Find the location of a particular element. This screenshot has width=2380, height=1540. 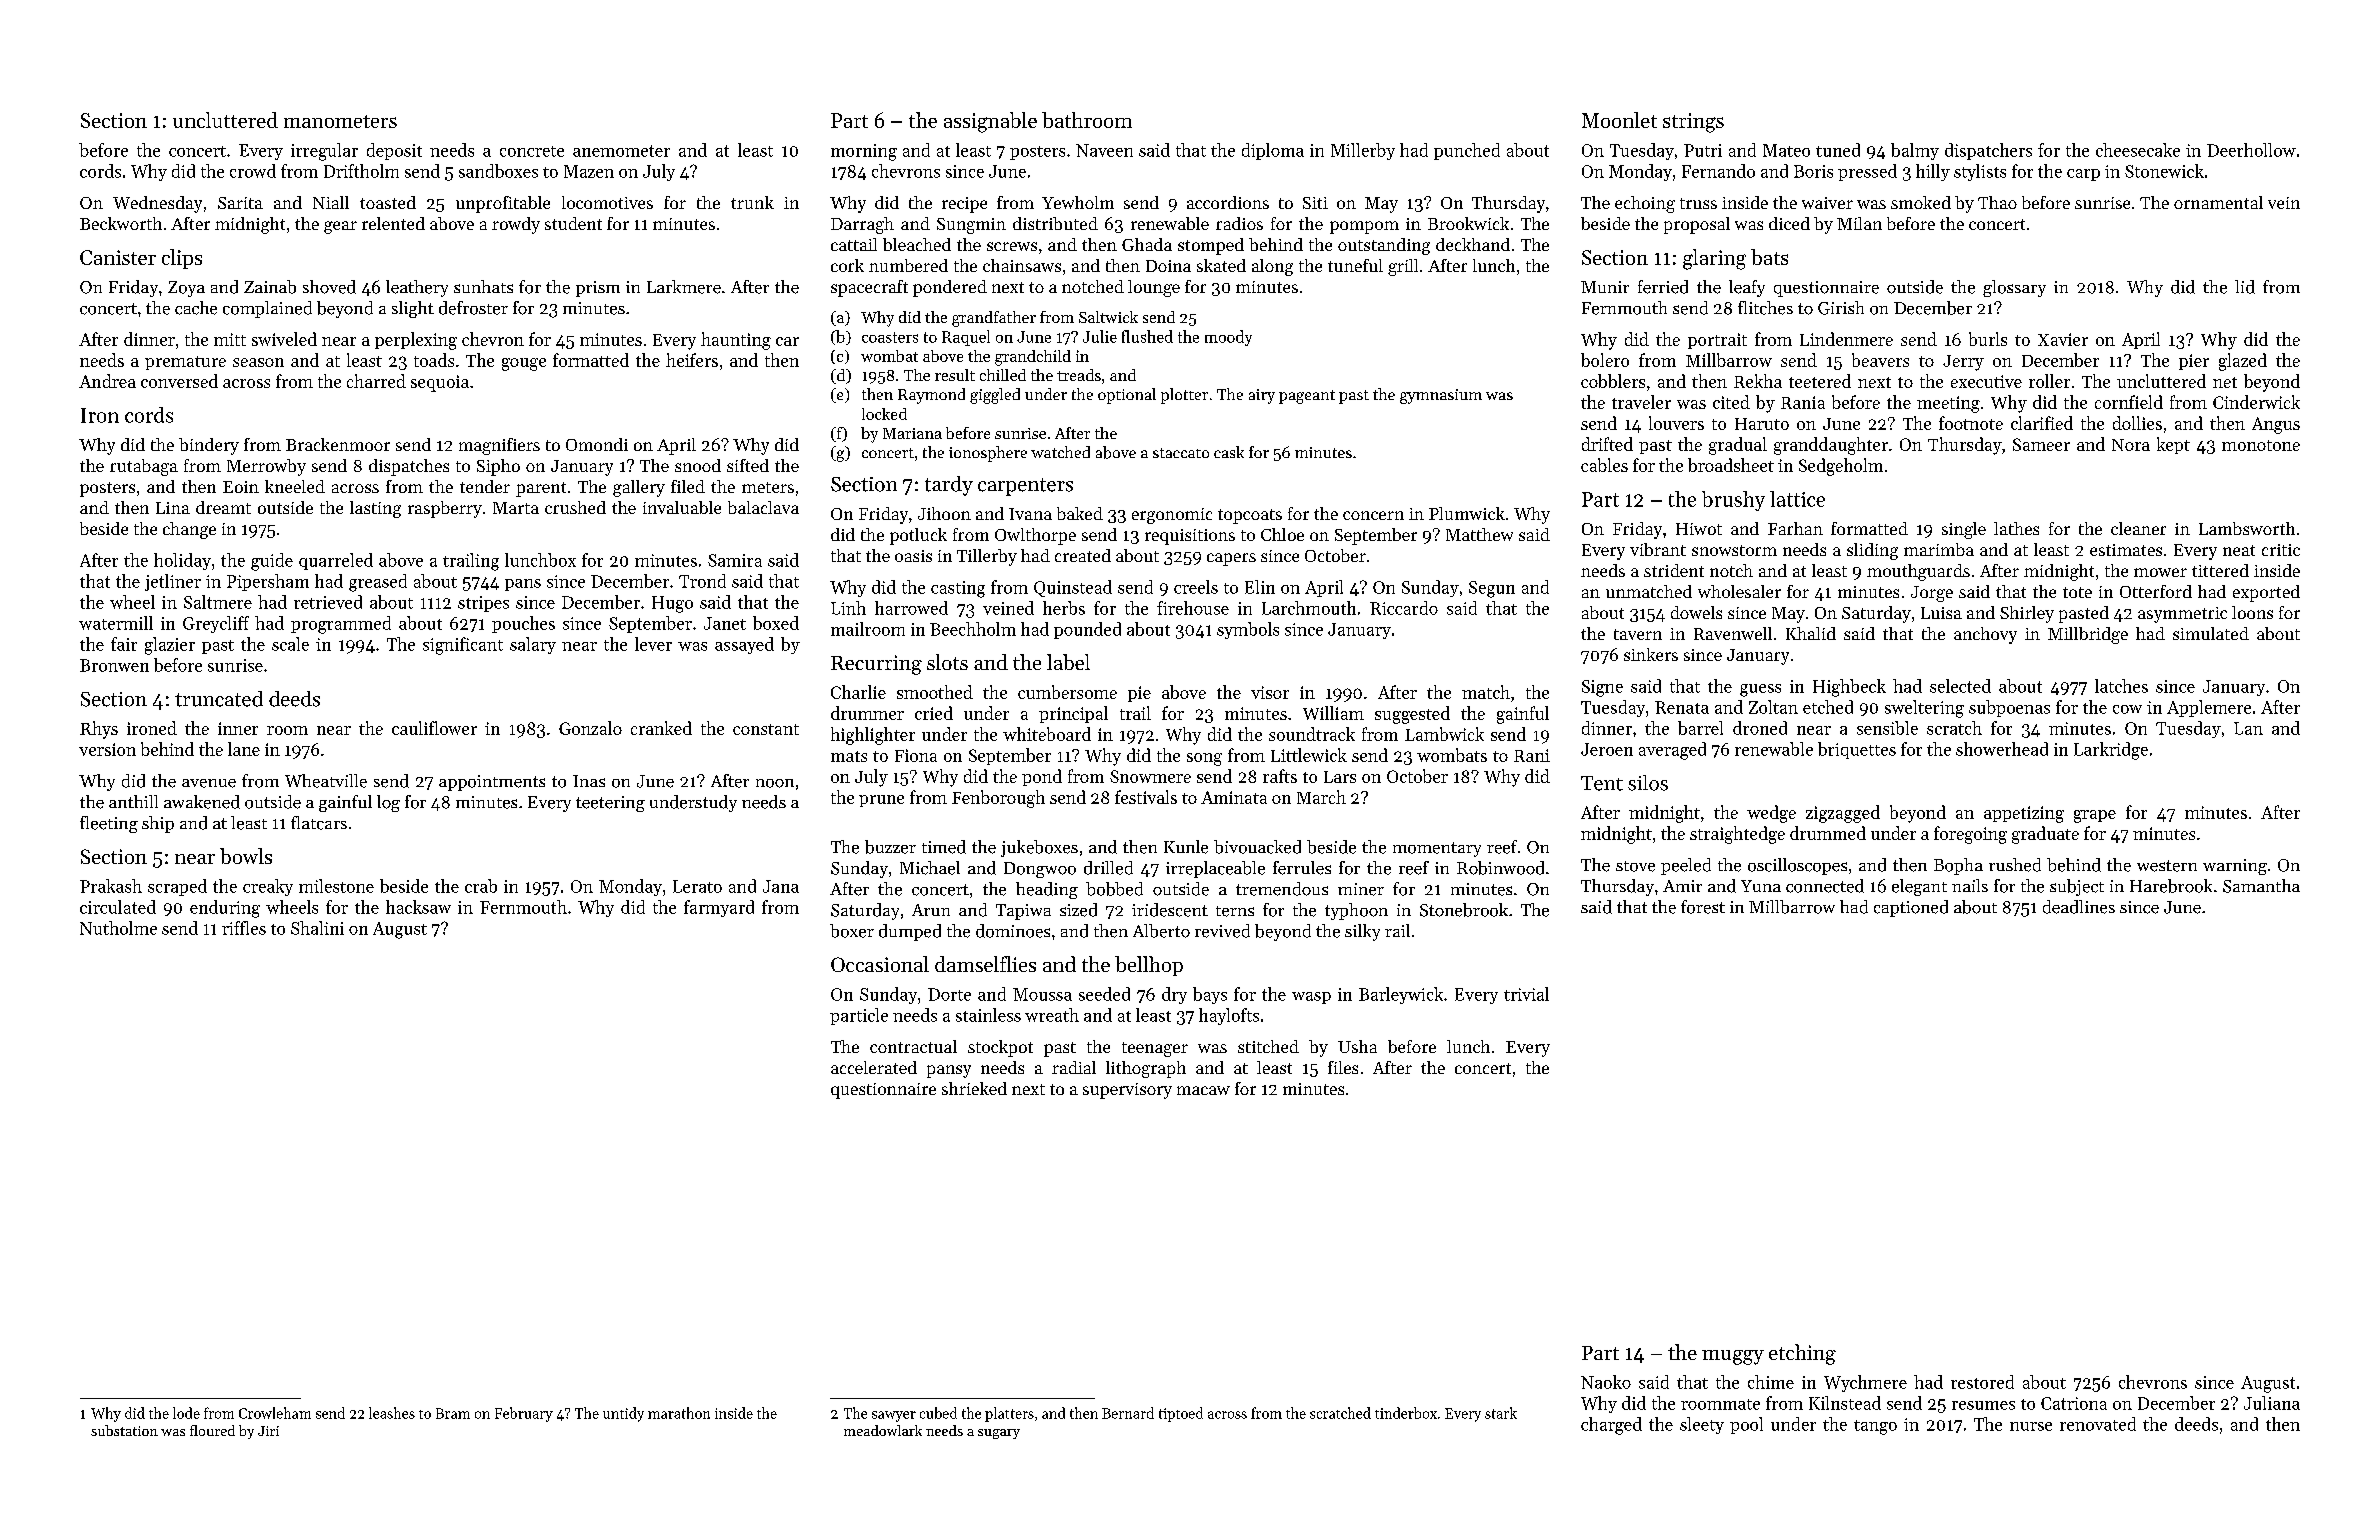

Beckworth is located at coordinates (121, 223).
